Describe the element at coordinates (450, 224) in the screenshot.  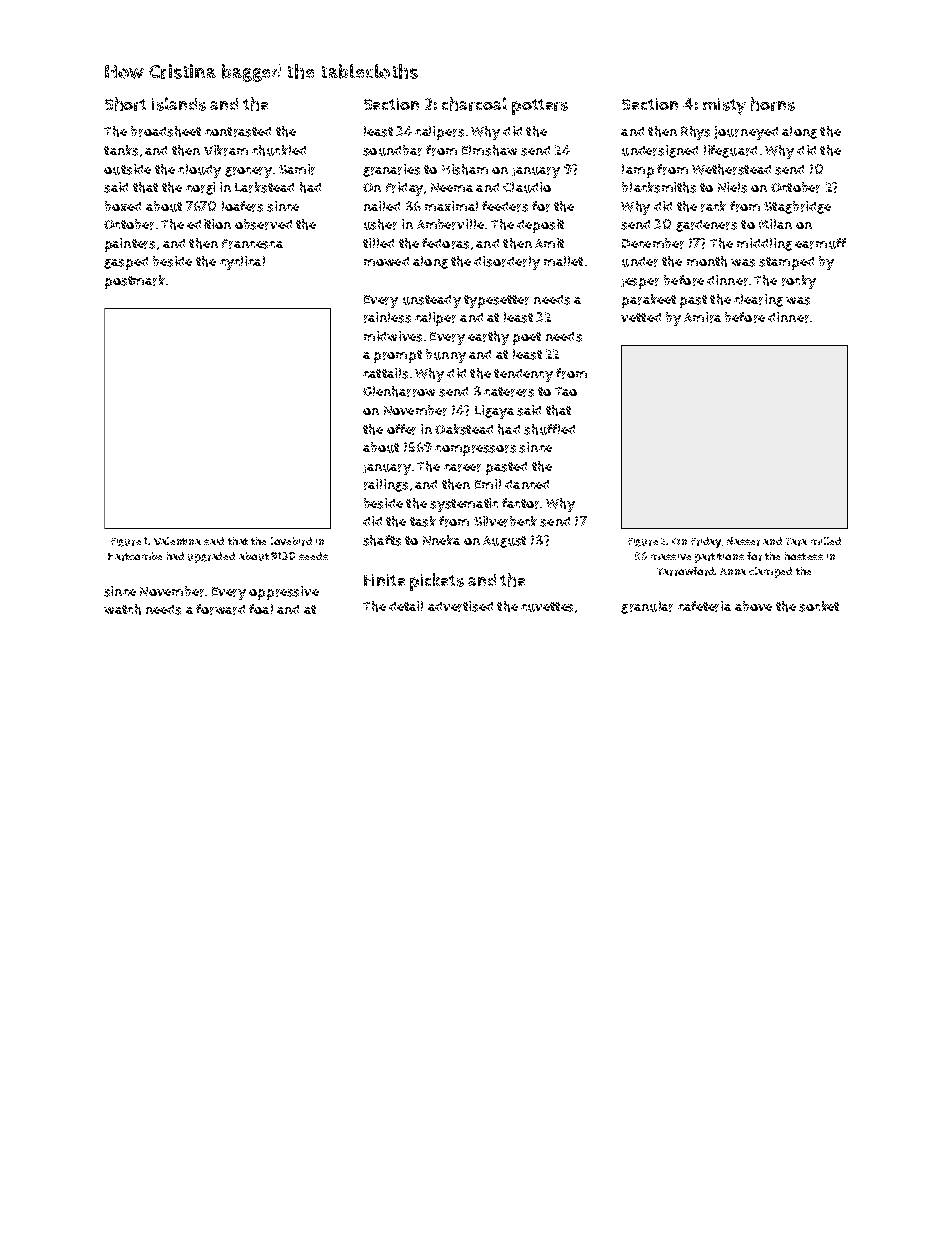
I see `Amberville` at that location.
